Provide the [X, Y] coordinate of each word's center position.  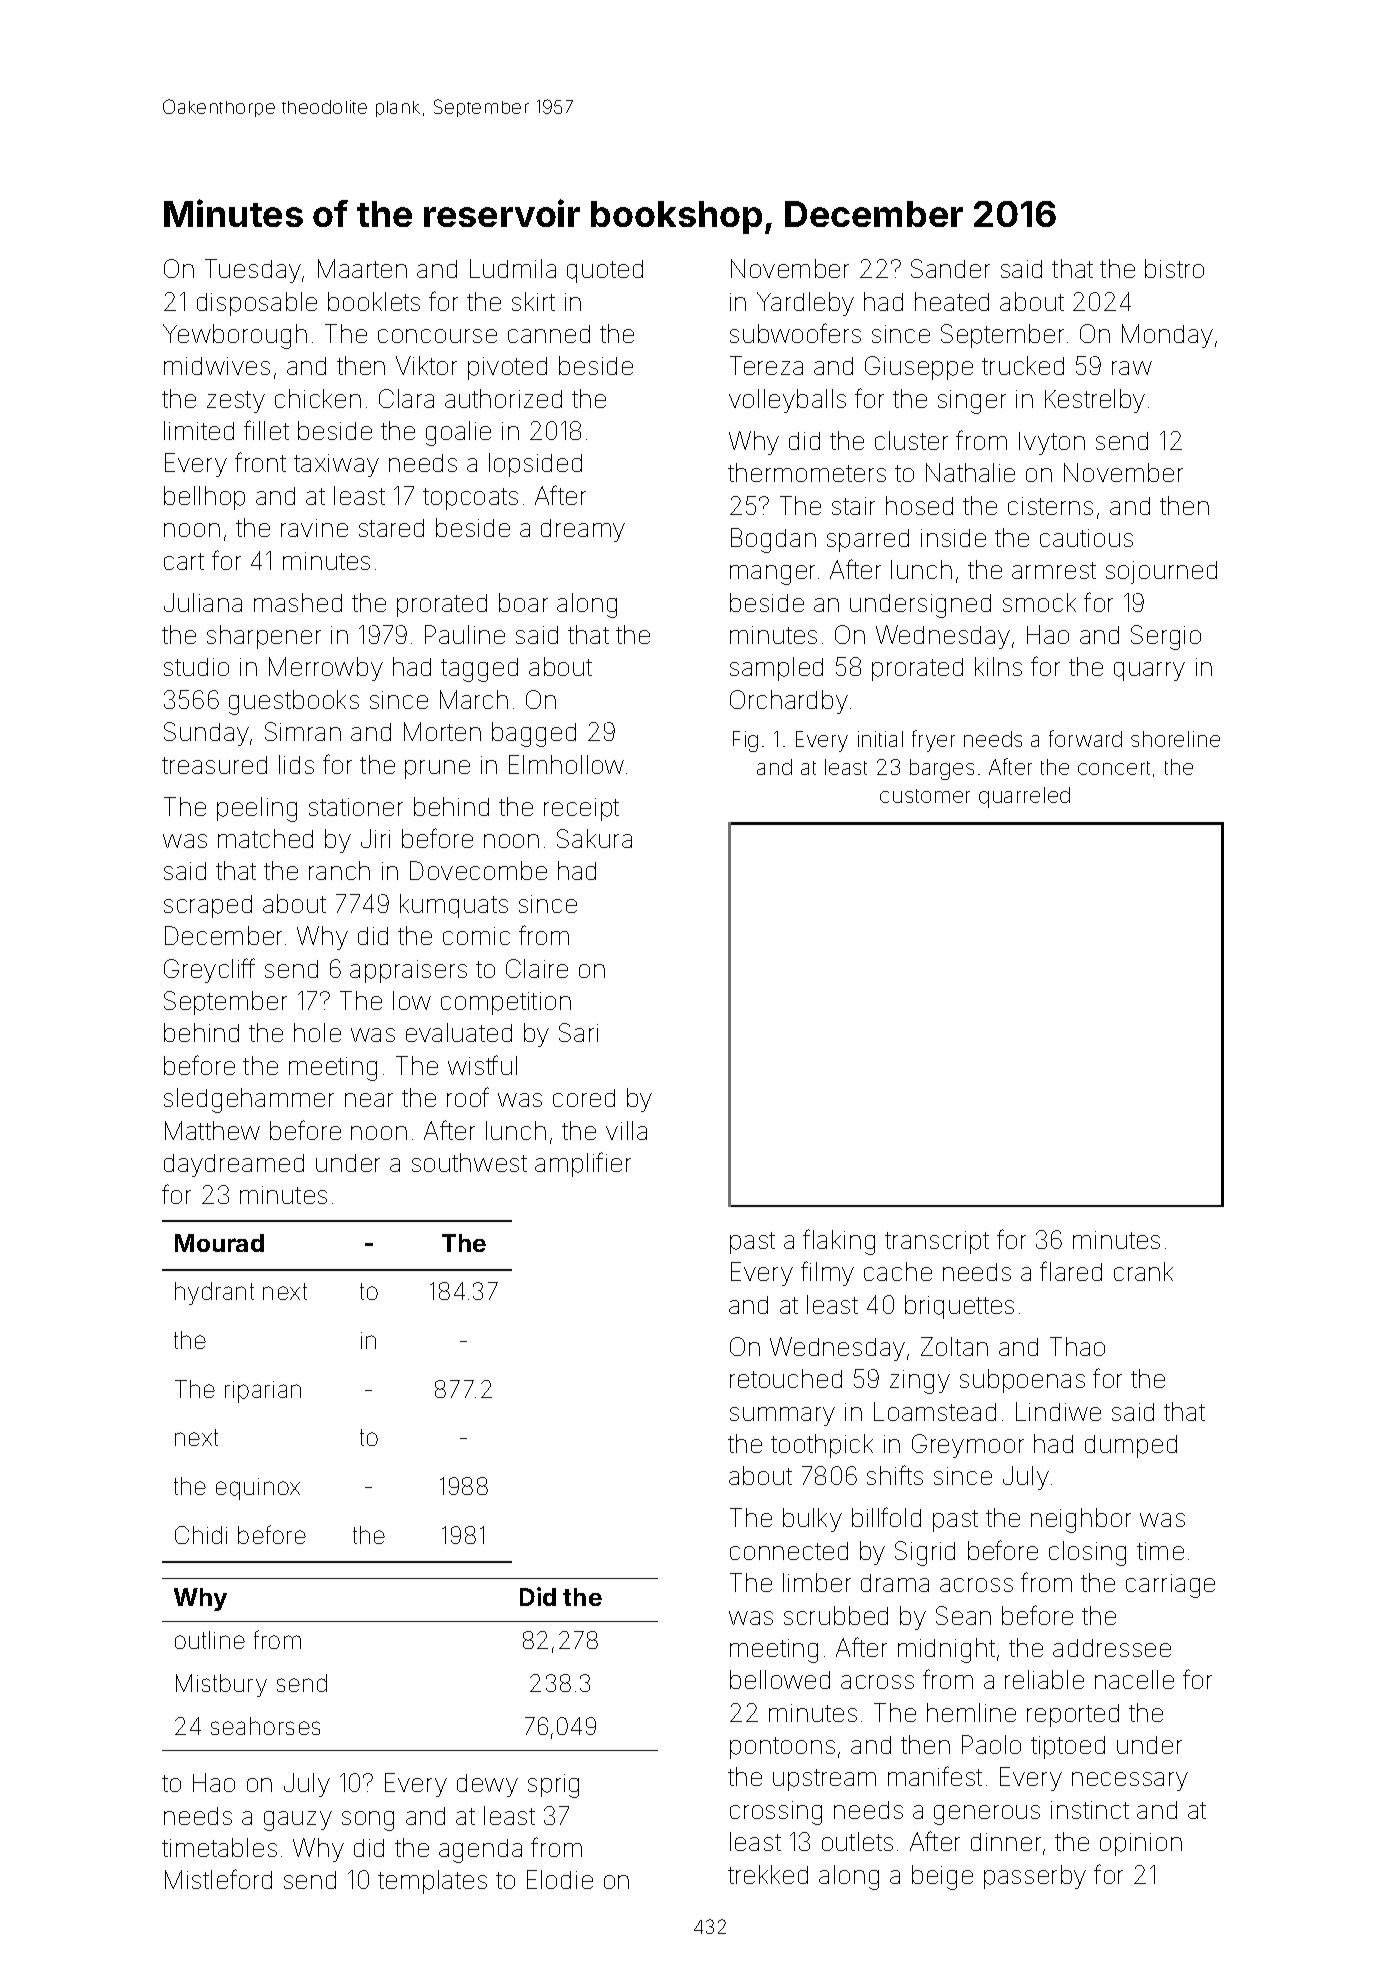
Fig [745, 741]
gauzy [298, 1821]
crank [1143, 1271]
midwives [217, 366]
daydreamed [234, 1165]
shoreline [1175, 739]
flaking [839, 1242]
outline [210, 1640]
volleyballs [787, 401]
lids [296, 764]
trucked [1023, 365]
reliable [1044, 1679]
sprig [553, 1786]
